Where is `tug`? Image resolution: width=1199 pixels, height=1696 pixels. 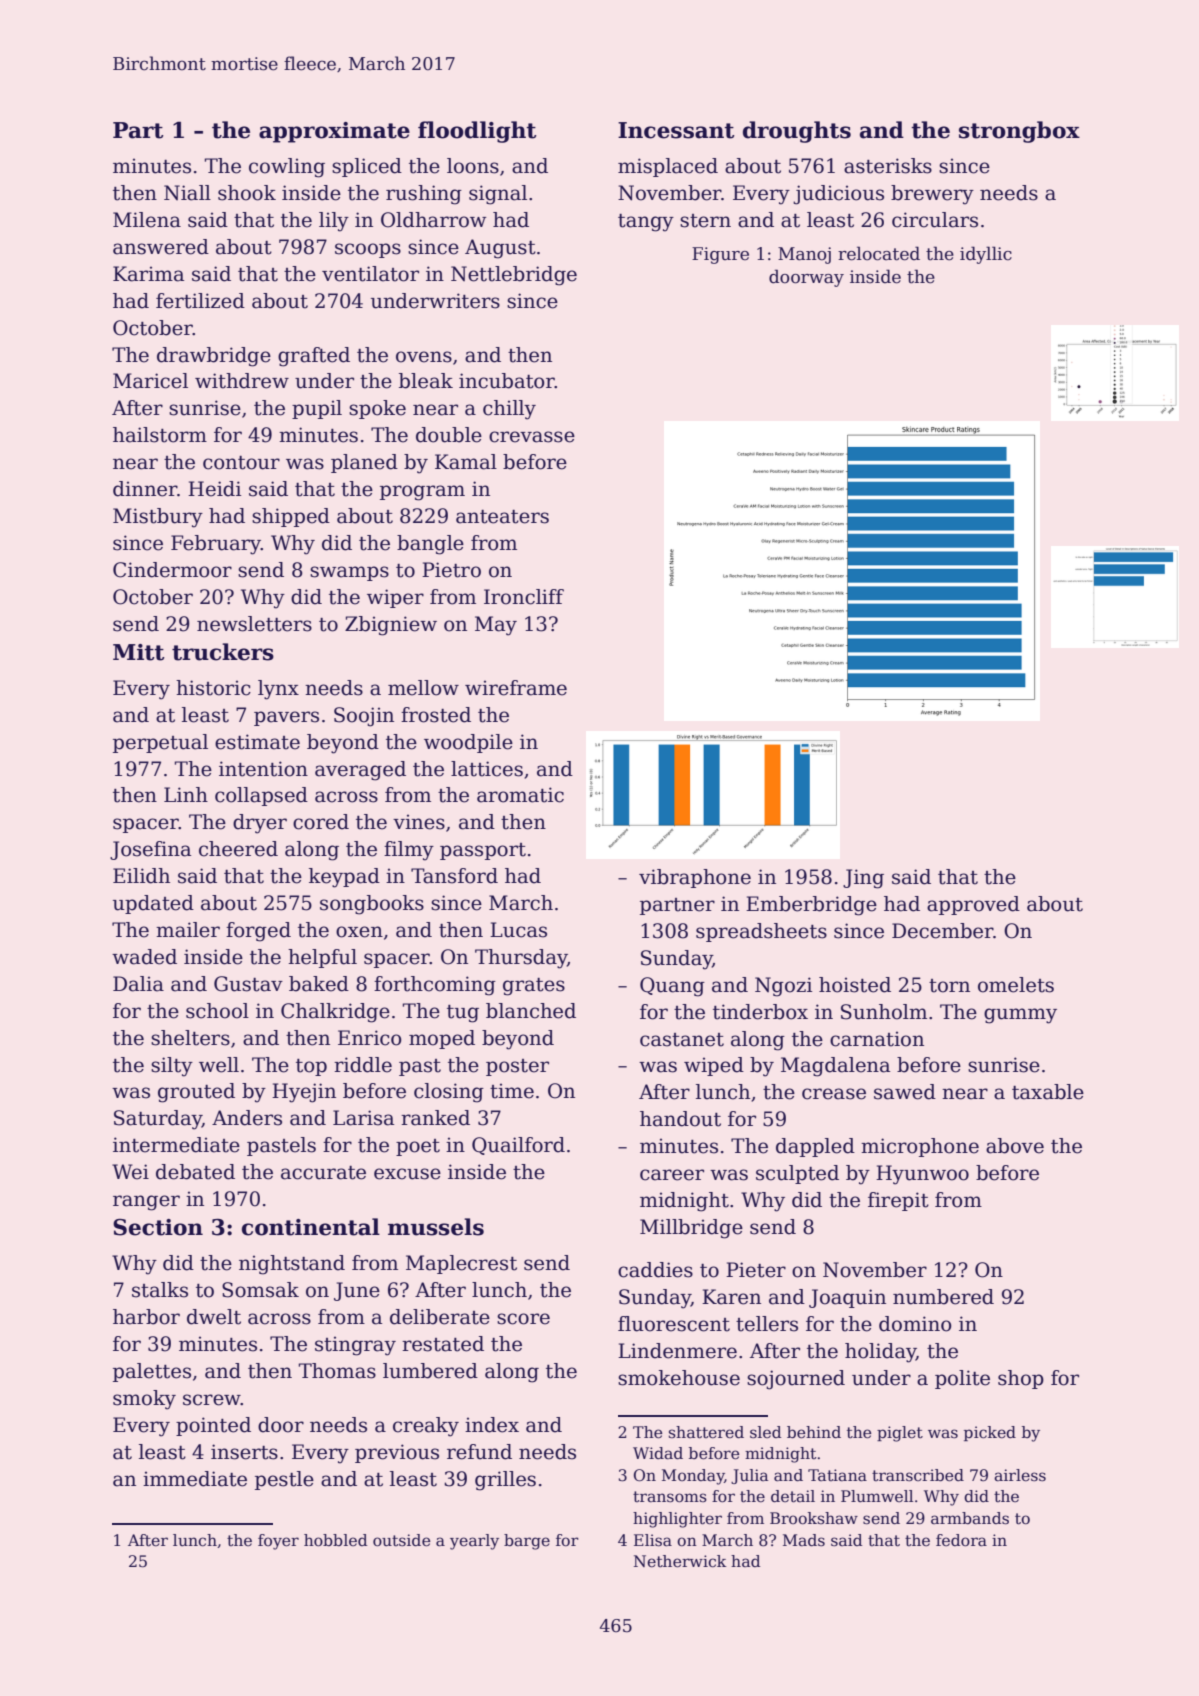
tug is located at coordinates (463, 1014).
